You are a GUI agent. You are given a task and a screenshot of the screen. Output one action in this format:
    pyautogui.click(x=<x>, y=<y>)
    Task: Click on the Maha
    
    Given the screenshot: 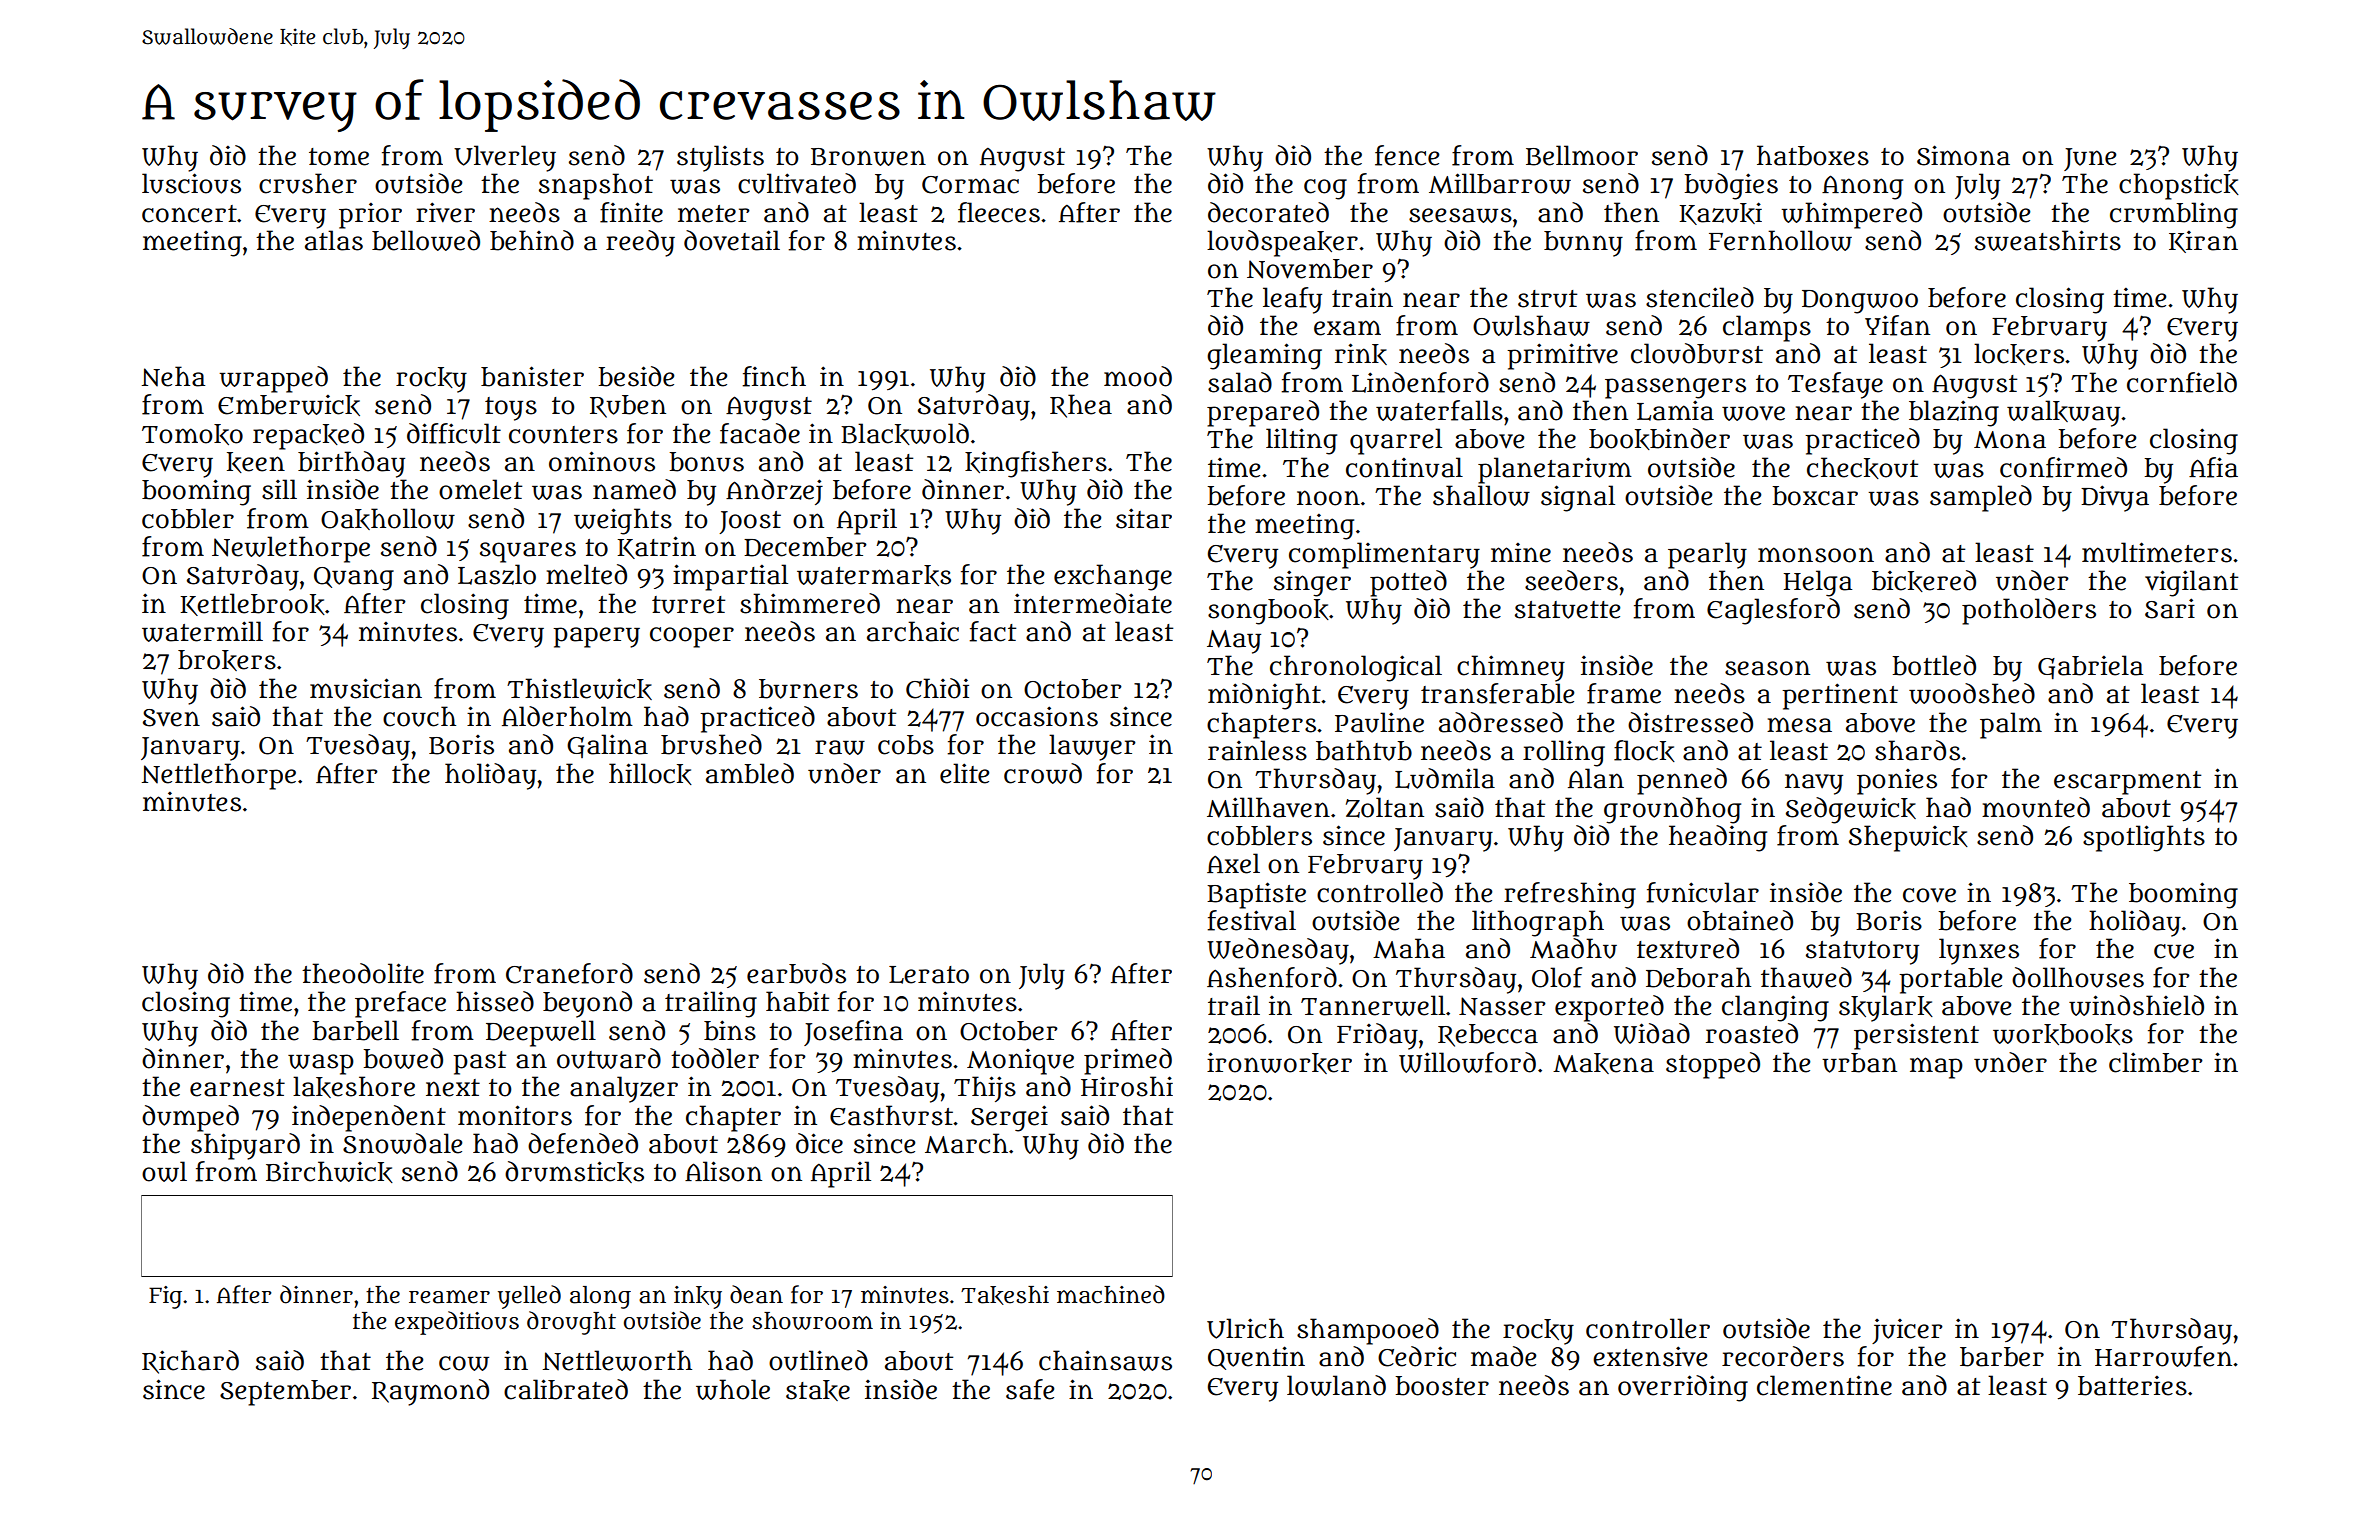 What is the action you would take?
    pyautogui.click(x=1409, y=948)
